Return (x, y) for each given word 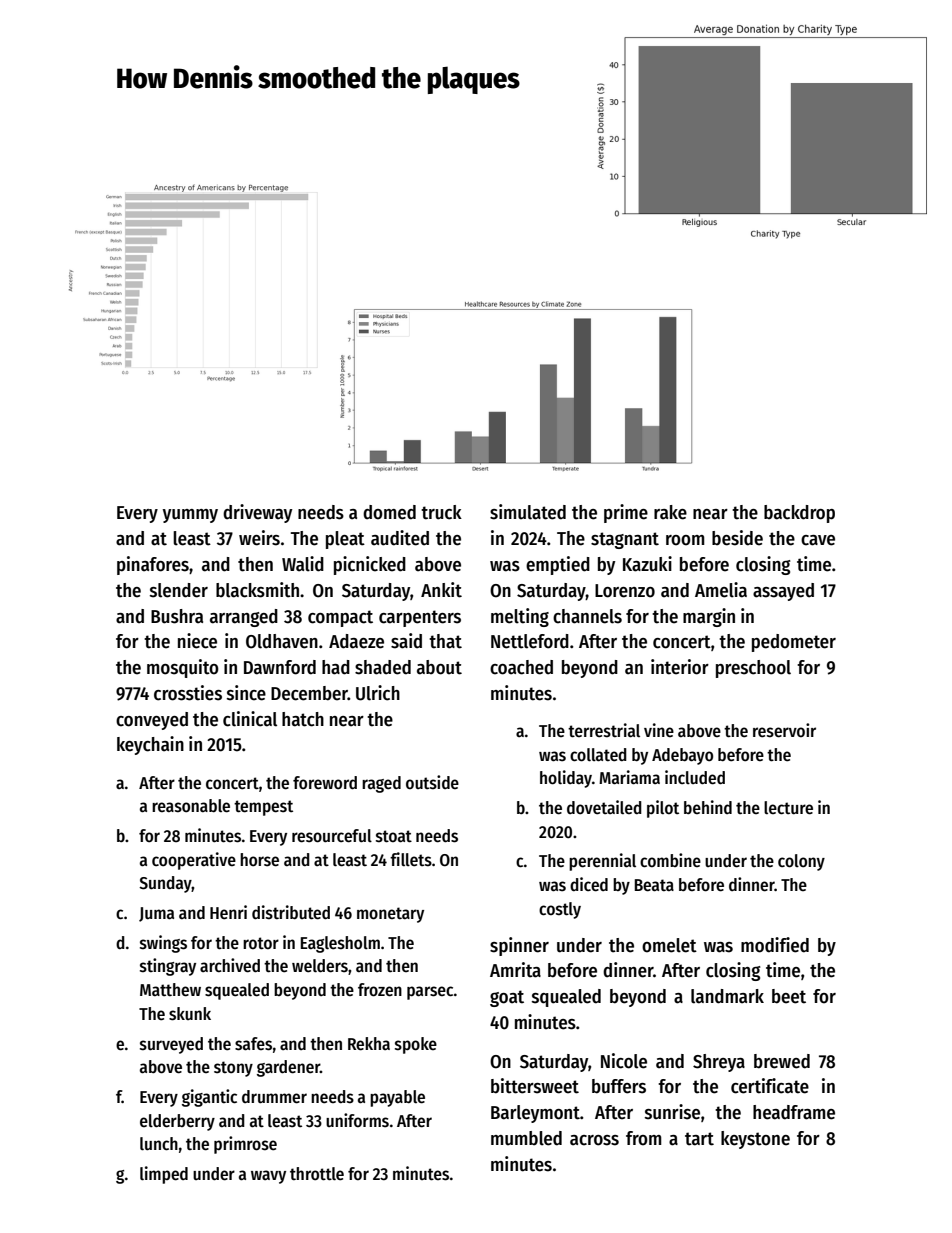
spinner (519, 946)
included (695, 777)
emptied (558, 565)
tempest (263, 808)
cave (818, 540)
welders (320, 966)
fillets (411, 859)
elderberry (177, 1122)
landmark (727, 996)
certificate (770, 1086)
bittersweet (535, 1086)
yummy (190, 516)
